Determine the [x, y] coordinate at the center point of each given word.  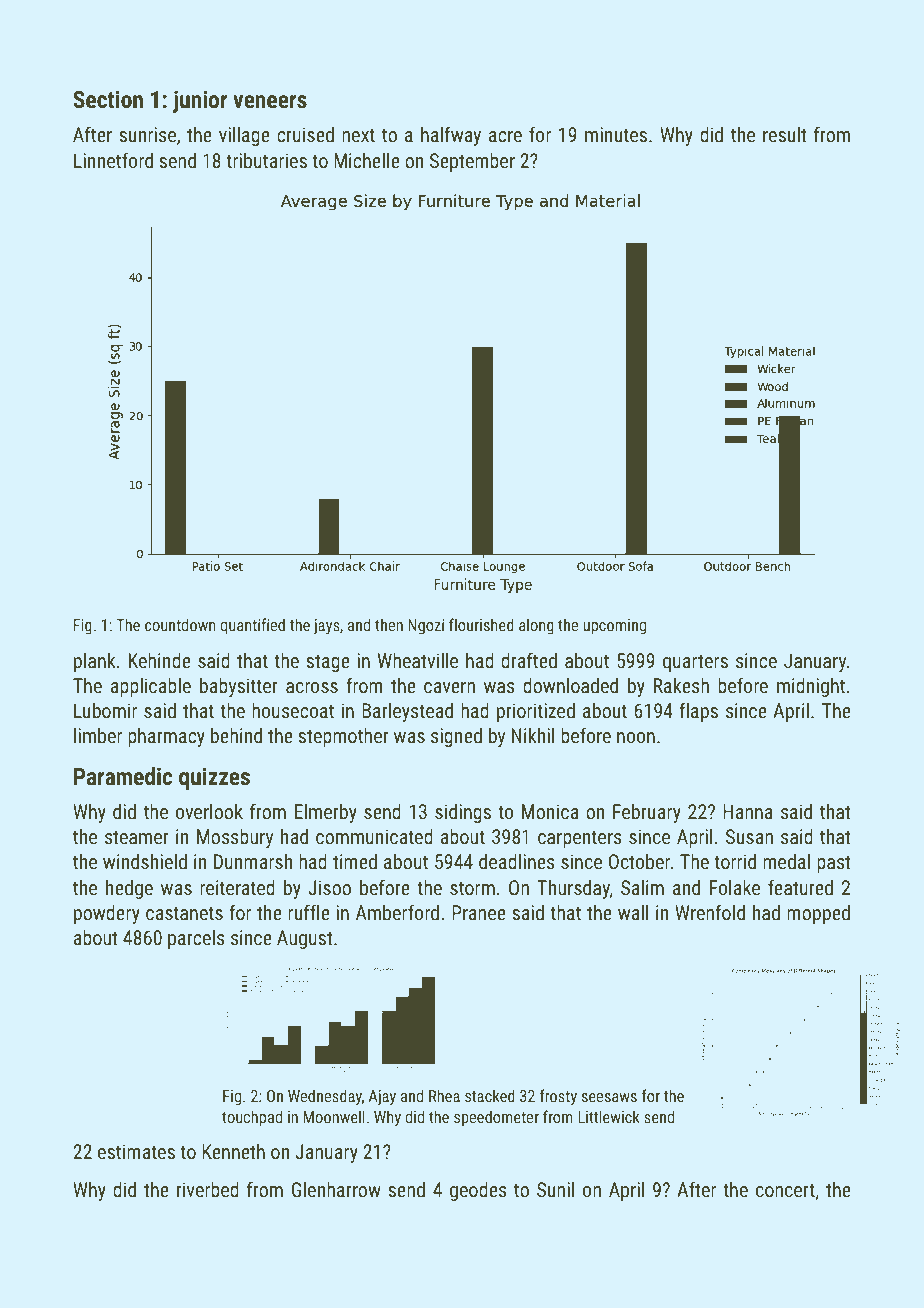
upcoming [614, 627]
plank [95, 662]
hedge [129, 889]
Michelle [367, 160]
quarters [695, 663]
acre [505, 136]
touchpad [252, 1118]
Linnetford [113, 160]
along [536, 626]
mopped [818, 914]
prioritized [536, 712]
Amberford [397, 912]
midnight [811, 687]
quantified [252, 626]
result [785, 134]
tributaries [266, 160]
